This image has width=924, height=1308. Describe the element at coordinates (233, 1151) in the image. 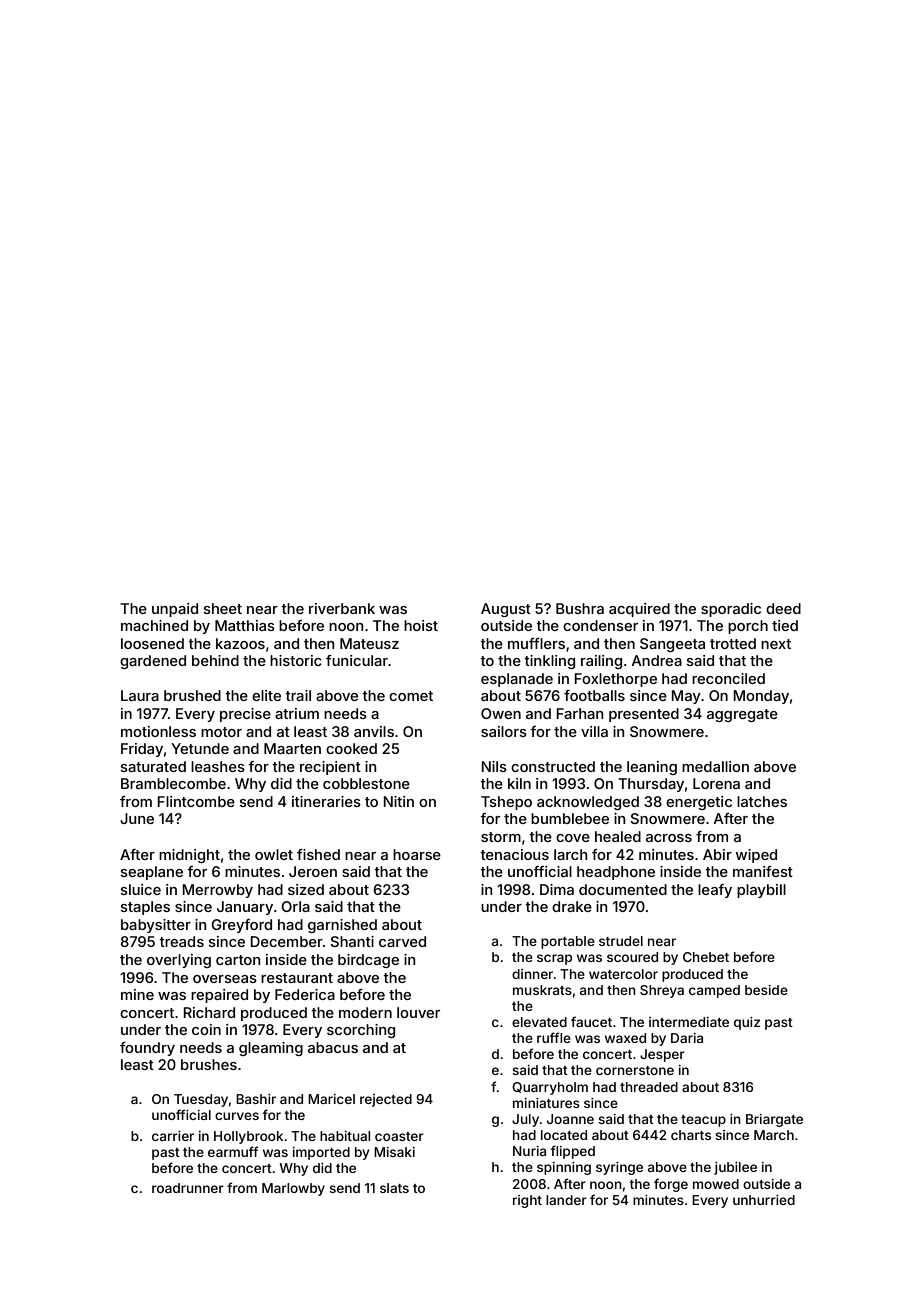

I see `earmuff` at that location.
